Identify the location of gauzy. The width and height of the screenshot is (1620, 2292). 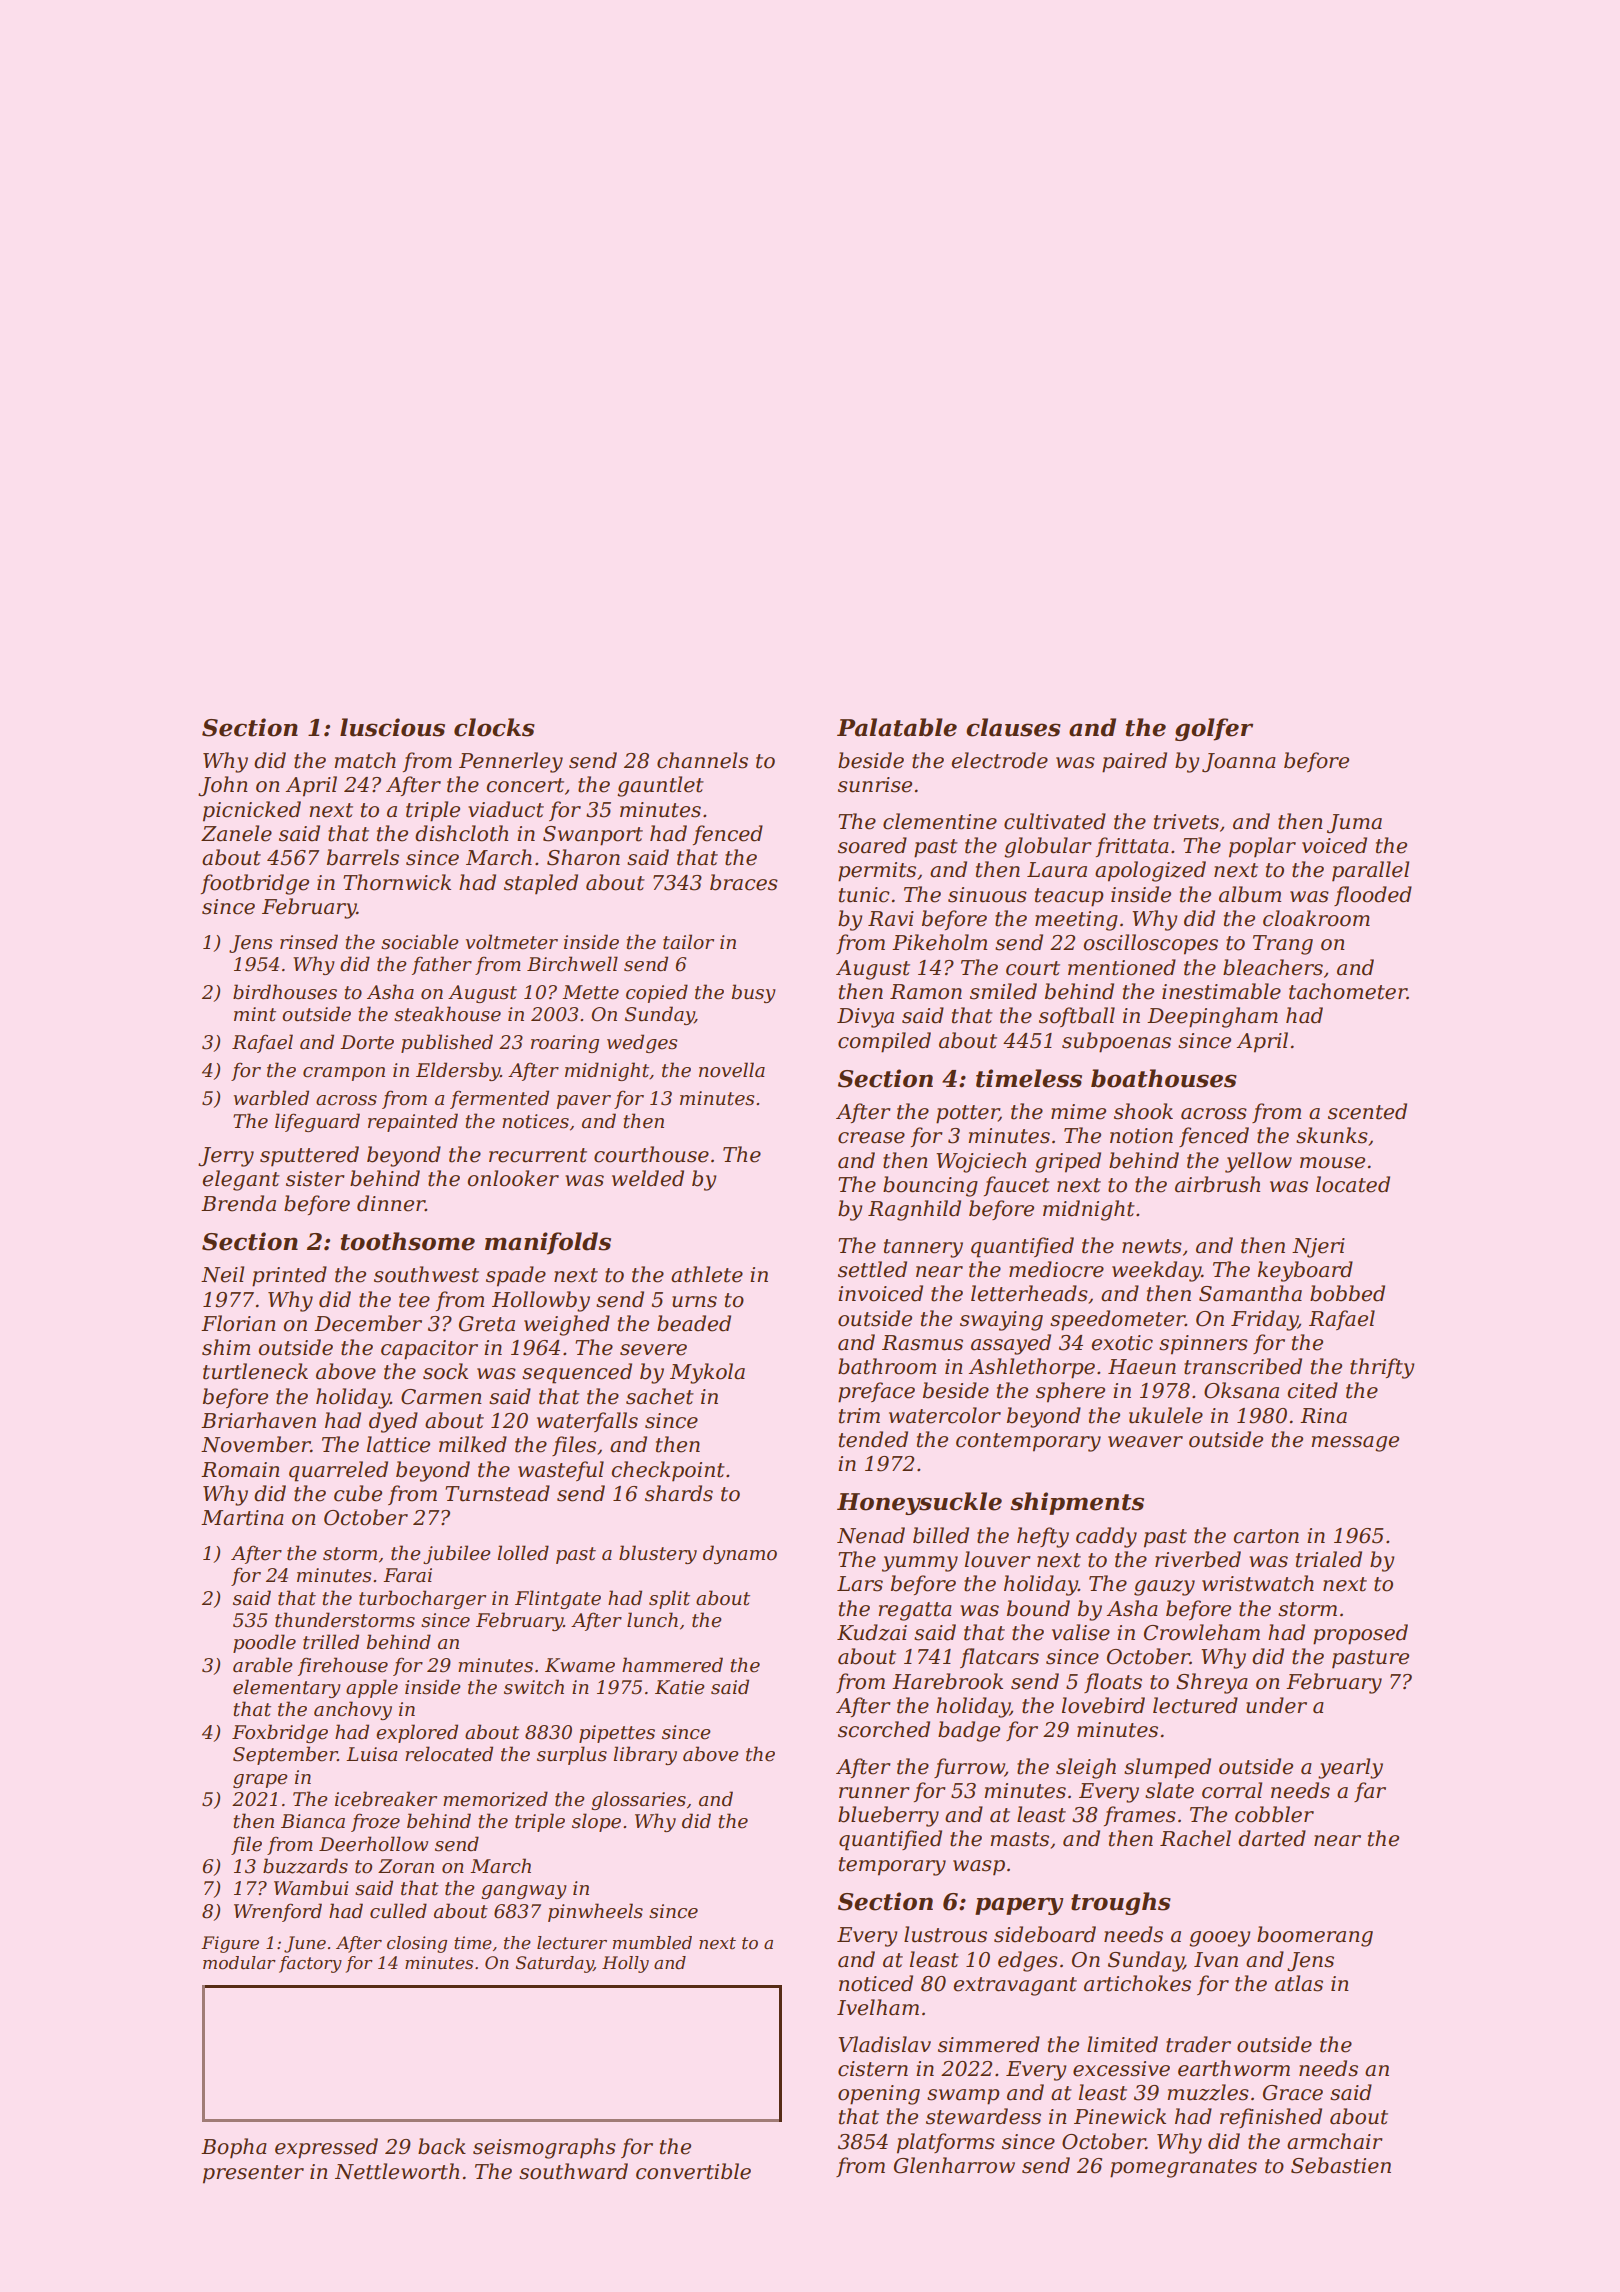
(1164, 1588).
